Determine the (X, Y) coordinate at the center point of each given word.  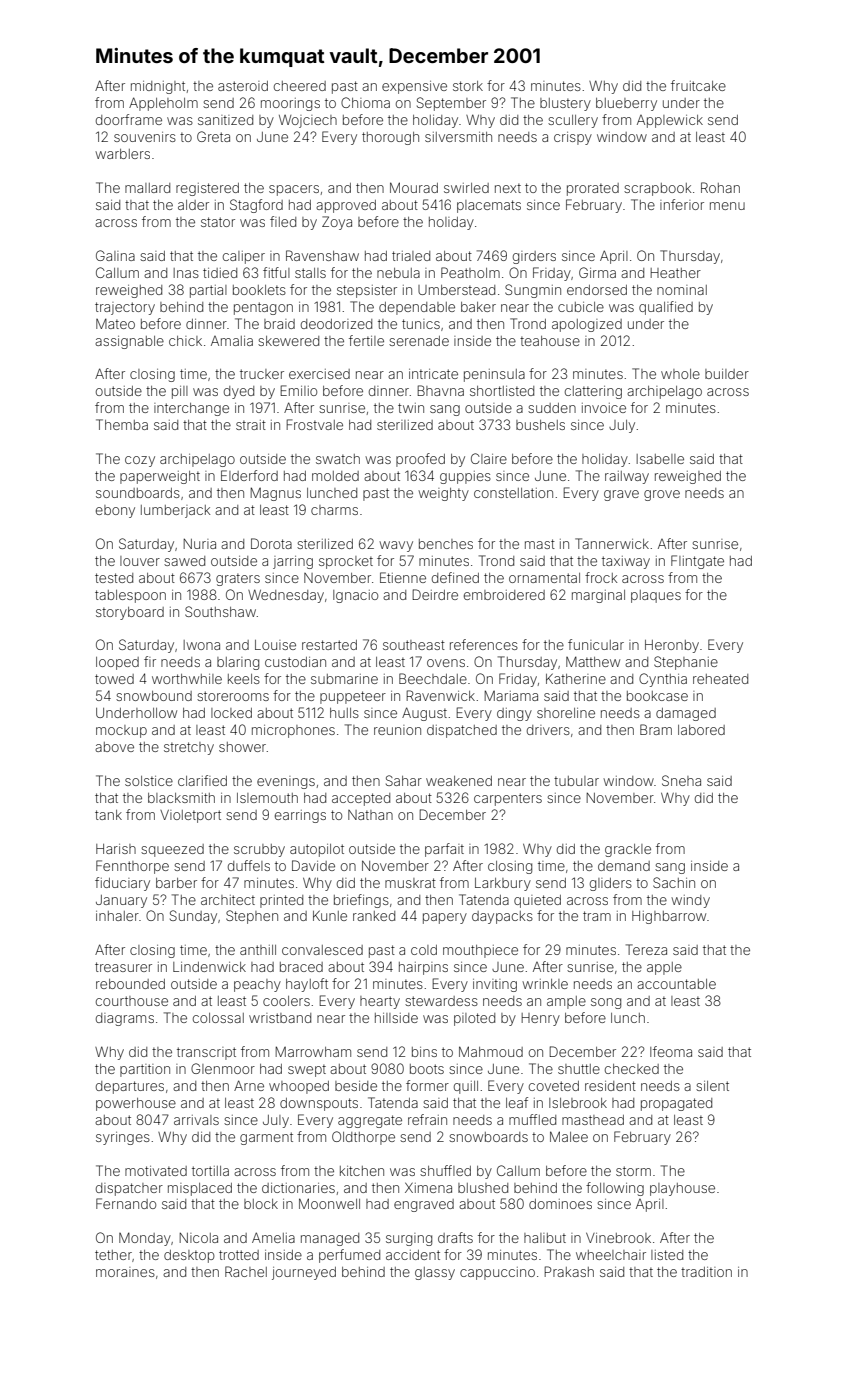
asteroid (243, 86)
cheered (300, 86)
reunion (397, 730)
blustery (565, 104)
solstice (149, 781)
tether (113, 1255)
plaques (656, 596)
